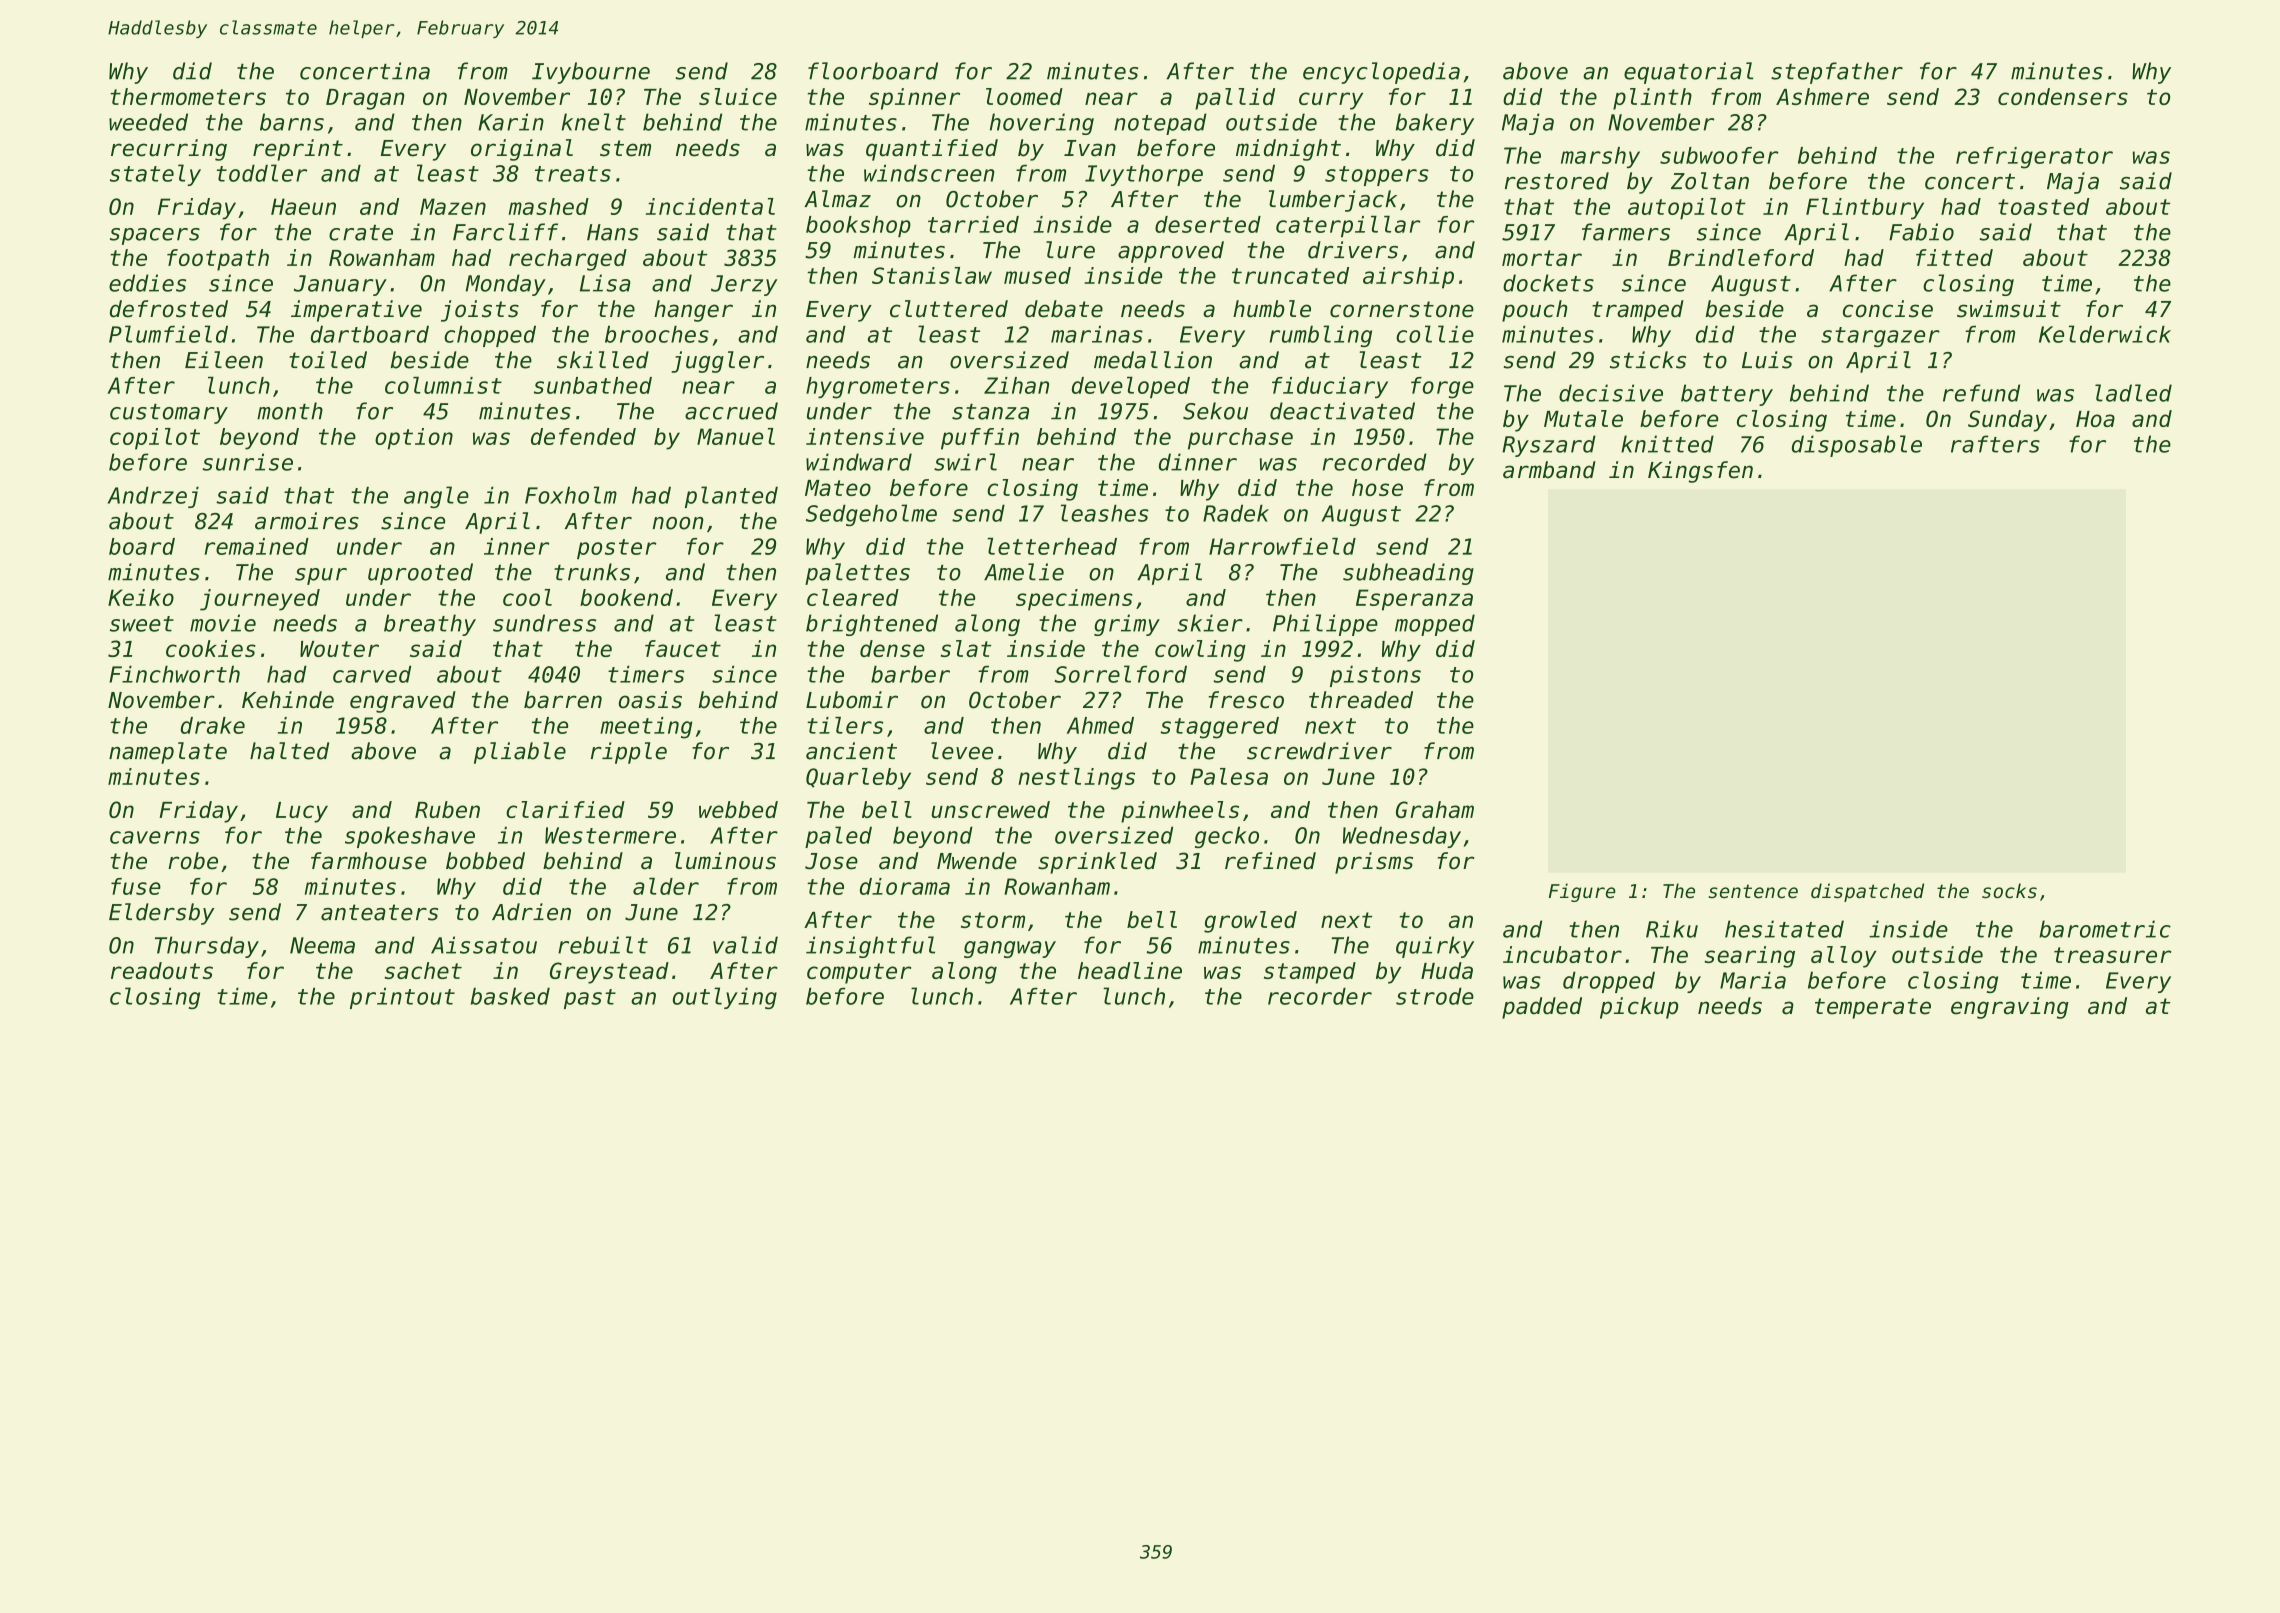 The width and height of the screenshot is (2280, 1613). Describe the element at coordinates (738, 96) in the screenshot. I see `sluice` at that location.
